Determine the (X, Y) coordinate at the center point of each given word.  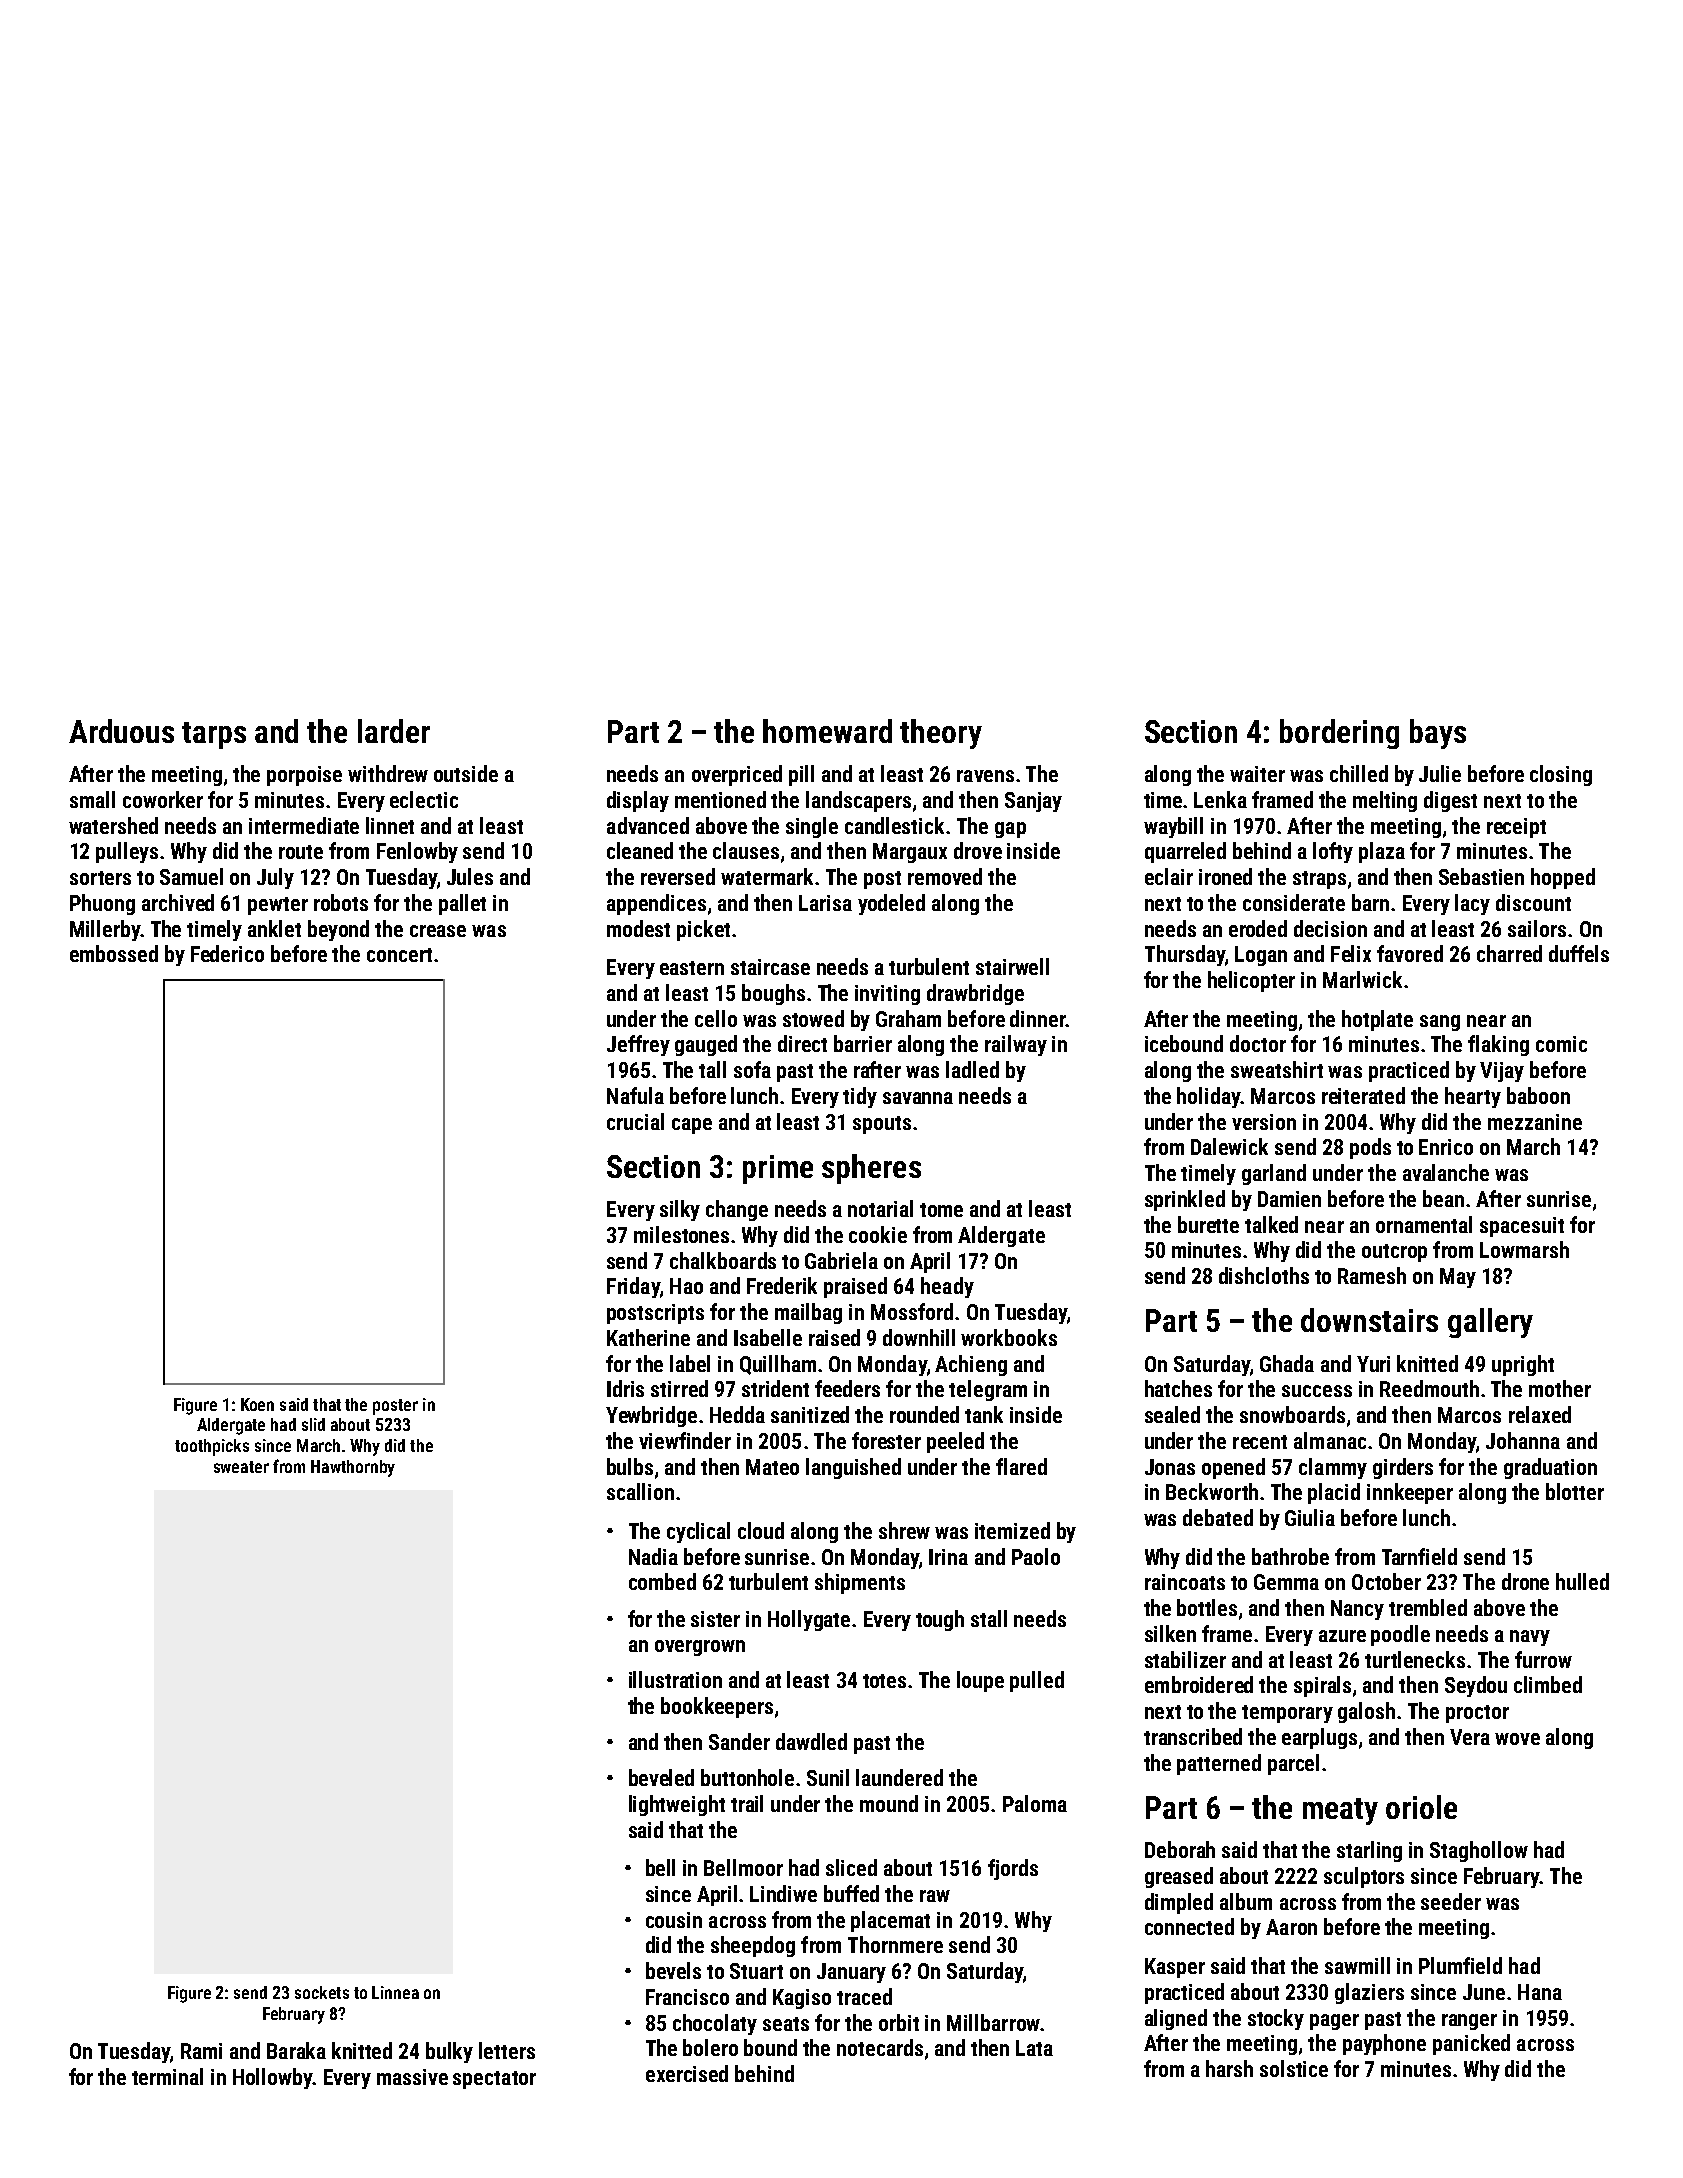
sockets (322, 1992)
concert (399, 955)
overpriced (737, 775)
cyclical (698, 1532)
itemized (1012, 1530)
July (275, 878)
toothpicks (212, 1447)
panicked (1471, 2044)
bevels (673, 1970)
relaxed (1540, 1414)
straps (1319, 880)
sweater (241, 1467)
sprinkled (1185, 1200)
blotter (1575, 1491)
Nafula (635, 1095)
